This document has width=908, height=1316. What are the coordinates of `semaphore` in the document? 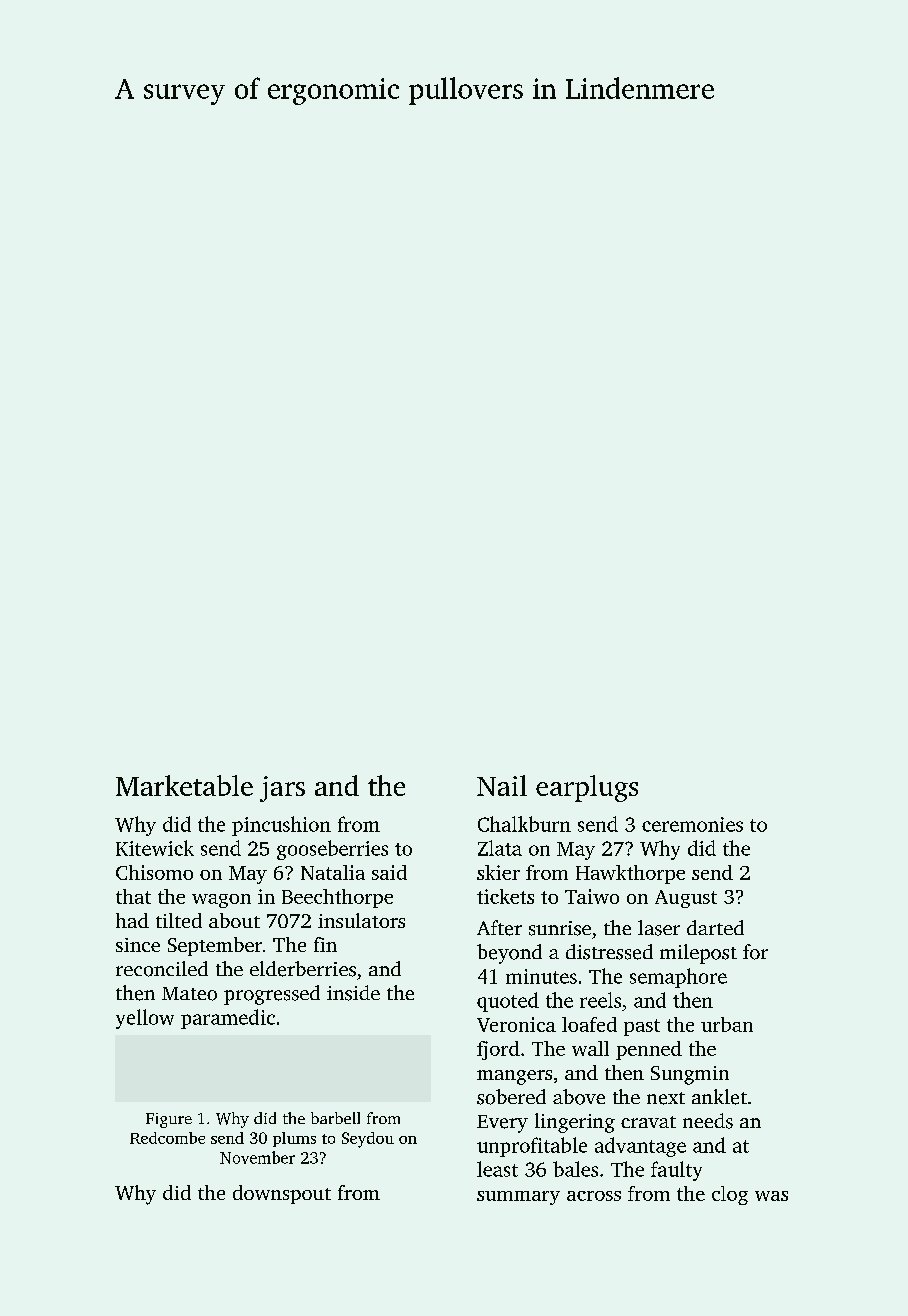 It's located at (678, 978).
